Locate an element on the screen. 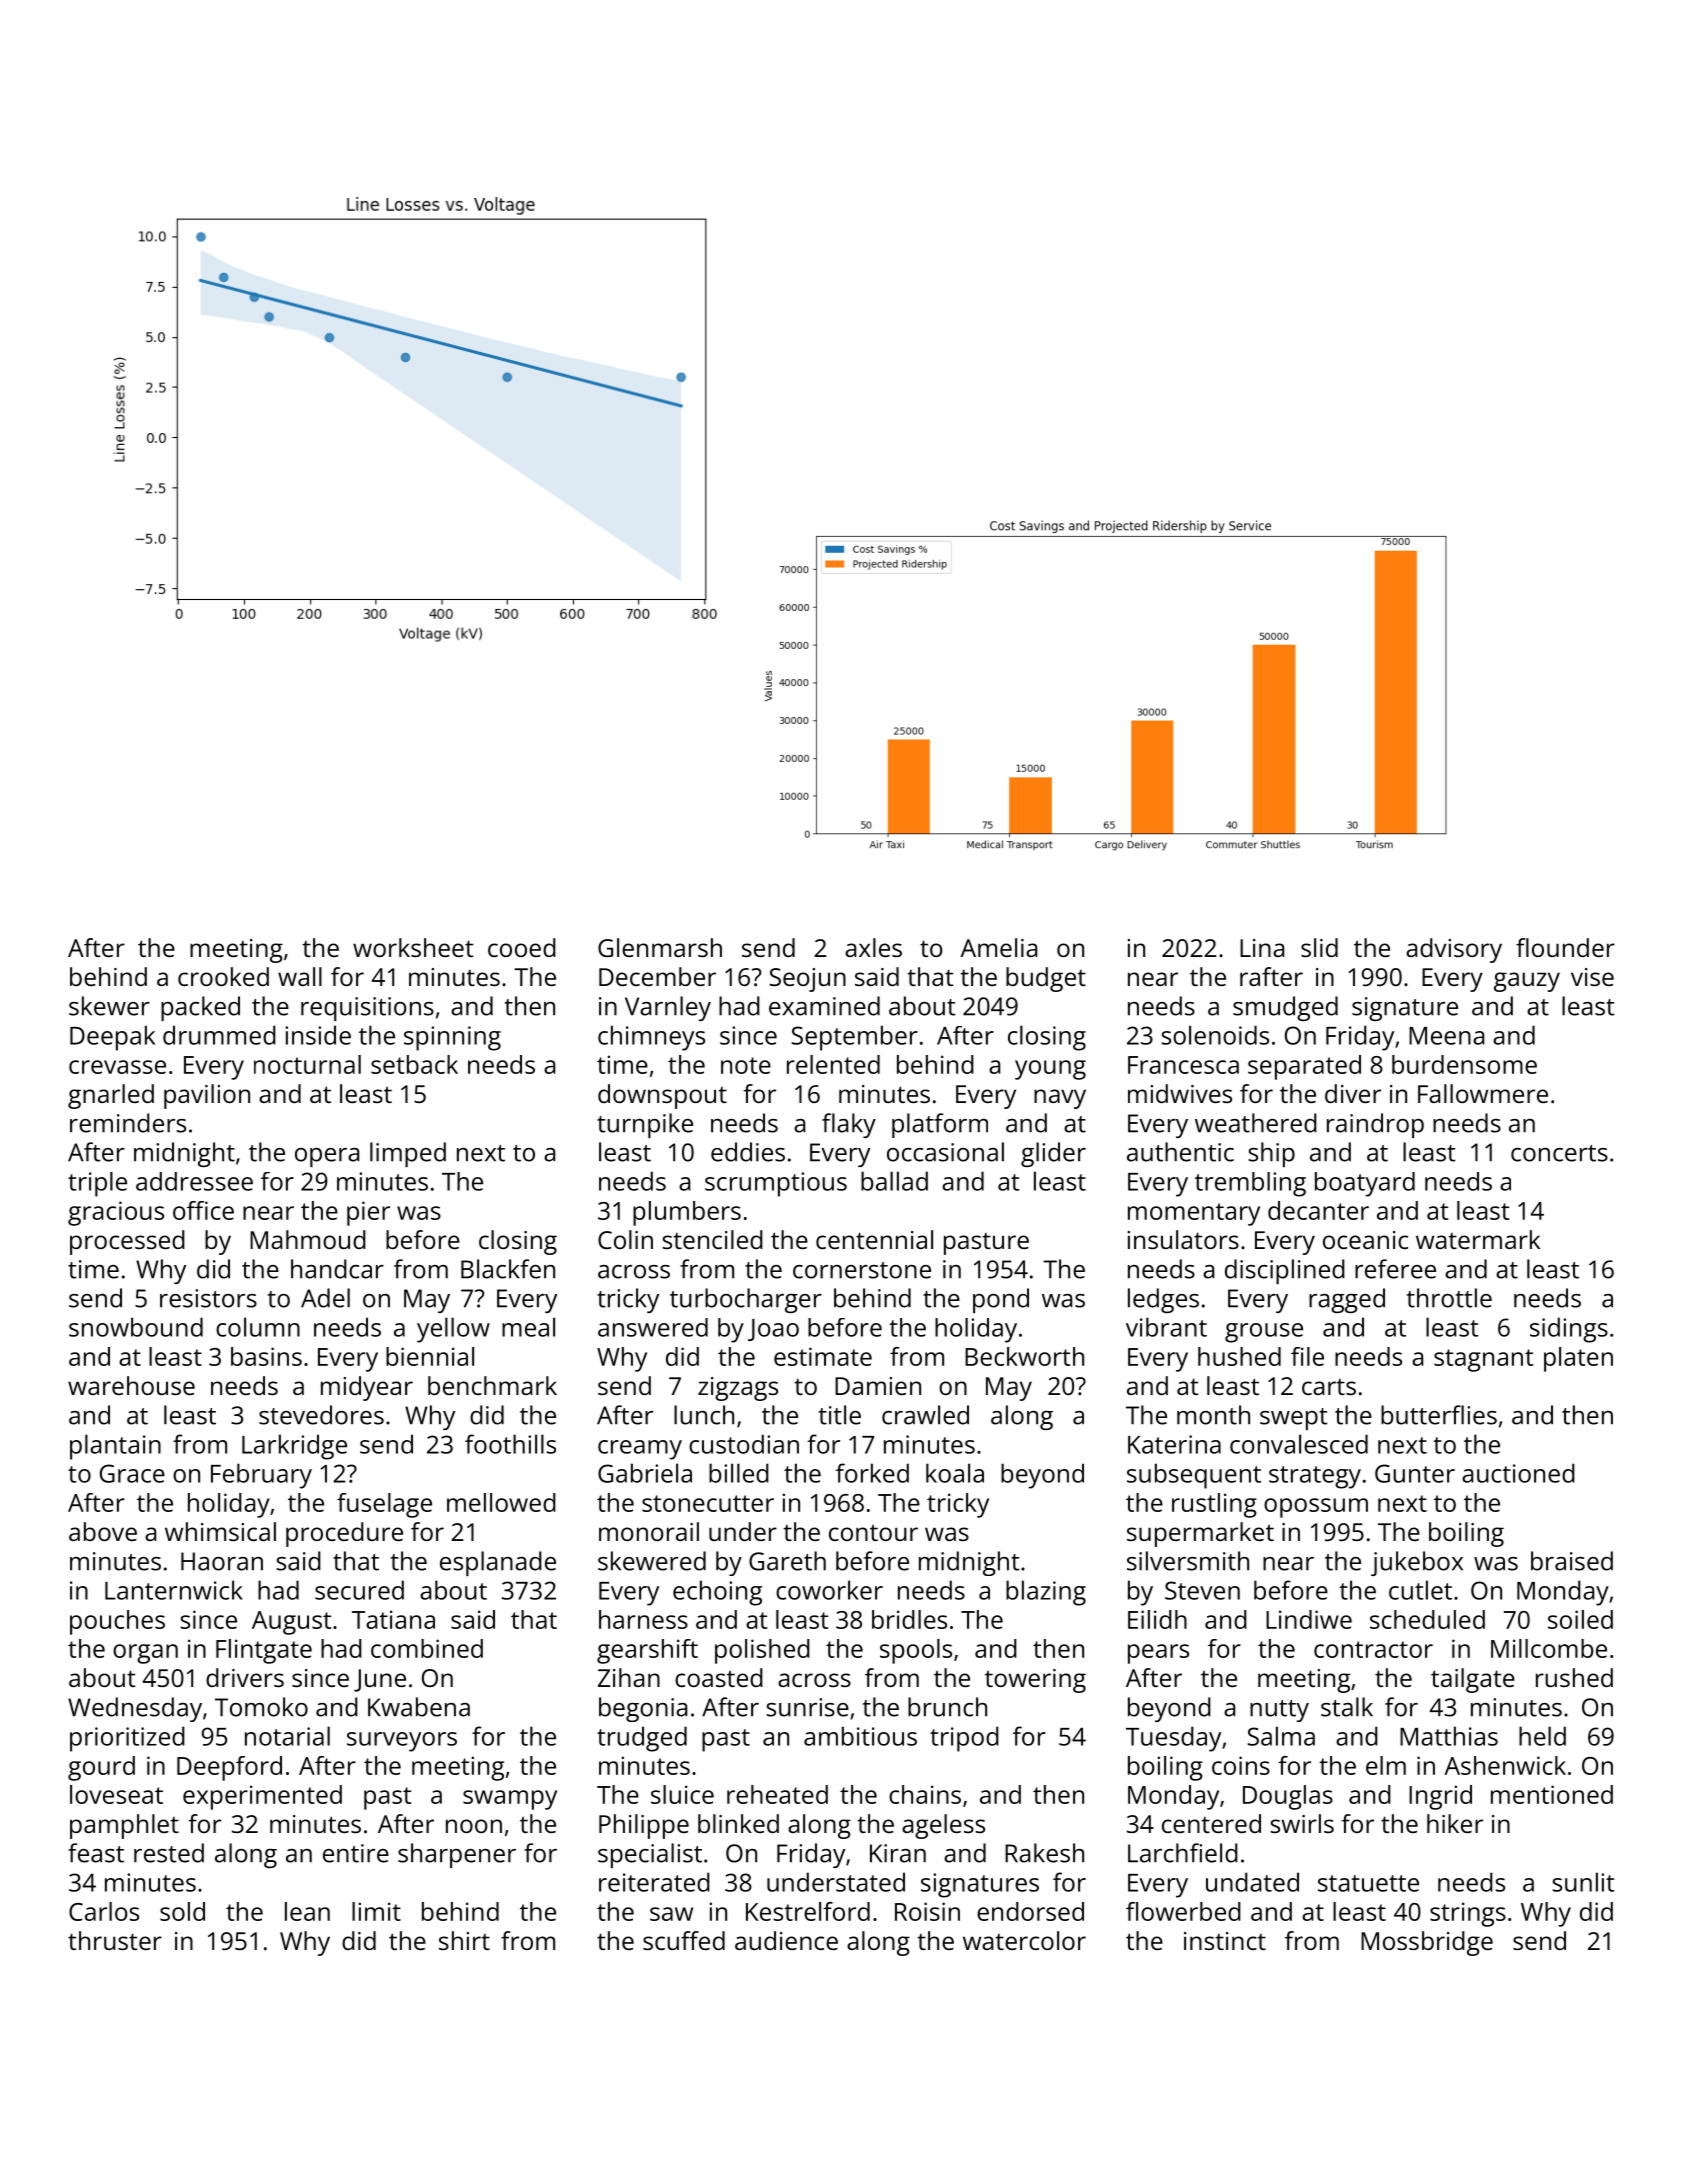 The width and height of the screenshot is (1683, 2178). pamphlet is located at coordinates (124, 1826).
